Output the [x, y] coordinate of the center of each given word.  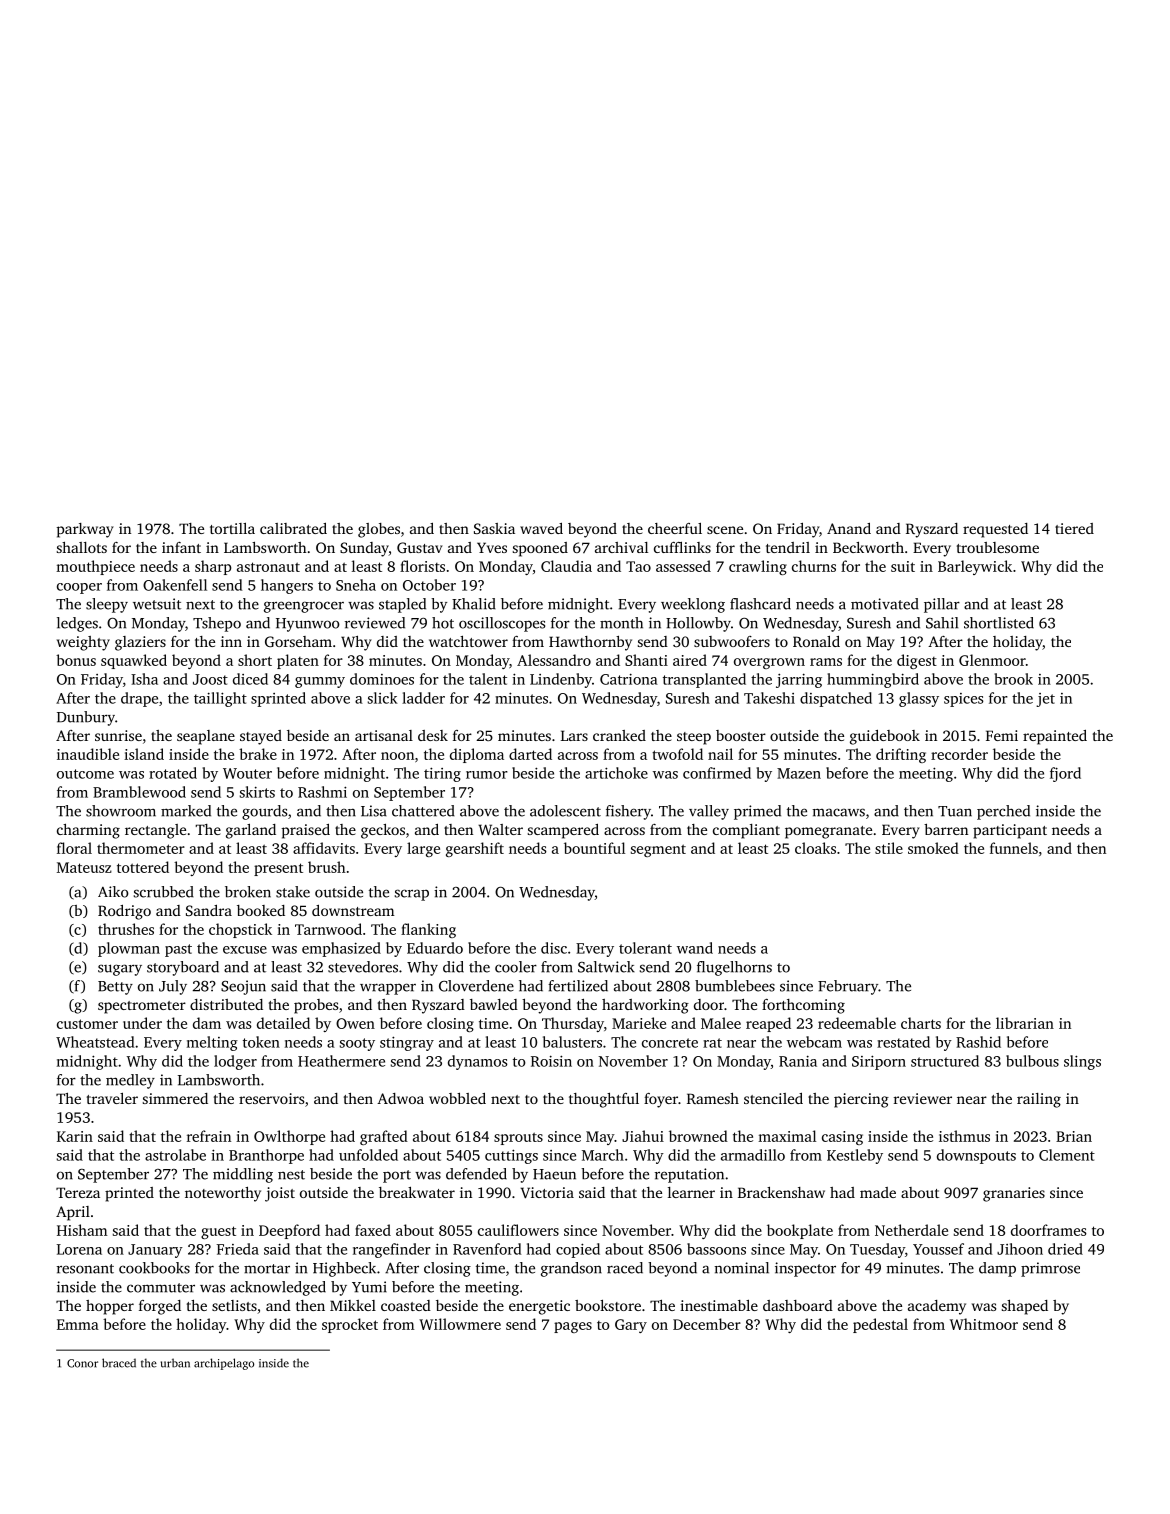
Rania [798, 1061]
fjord [1065, 774]
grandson [571, 1269]
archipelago [224, 1364]
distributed [226, 1004]
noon [397, 756]
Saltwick [606, 967]
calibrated [293, 528]
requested [995, 530]
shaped [1025, 1307]
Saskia [494, 528]
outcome [85, 774]
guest [218, 1232]
